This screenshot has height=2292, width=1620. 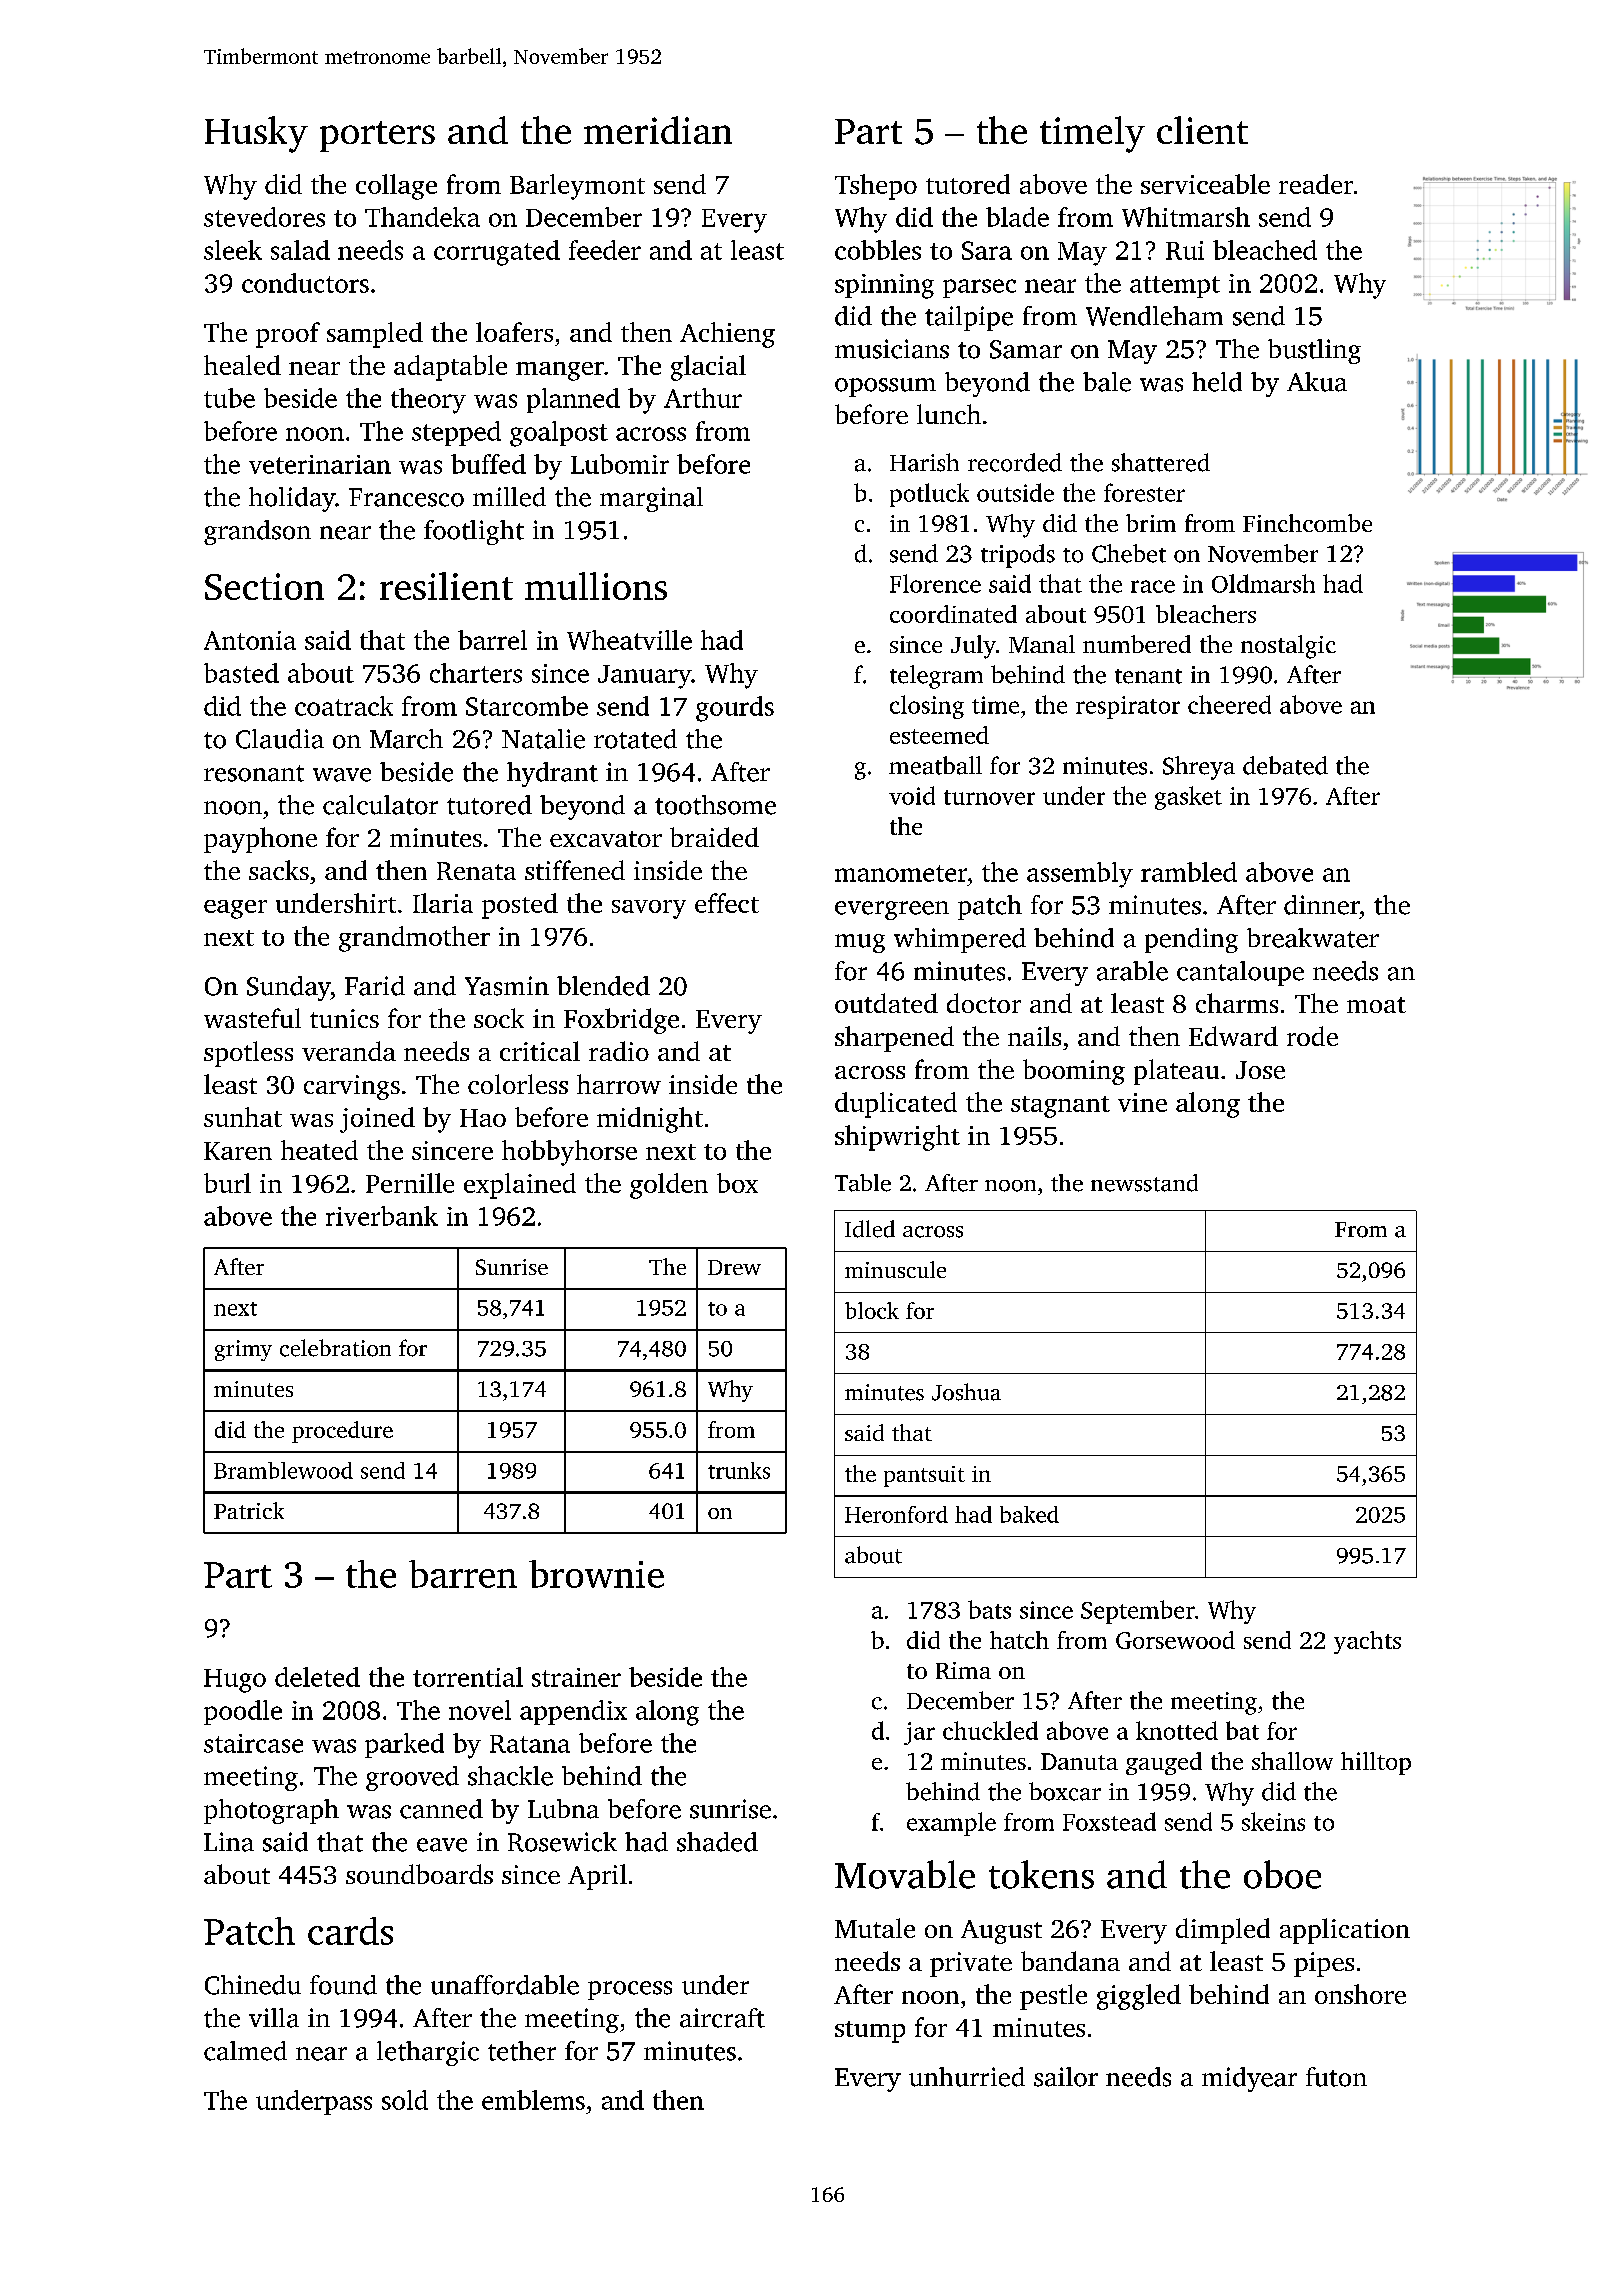 I want to click on Achieng, so click(x=727, y=335).
